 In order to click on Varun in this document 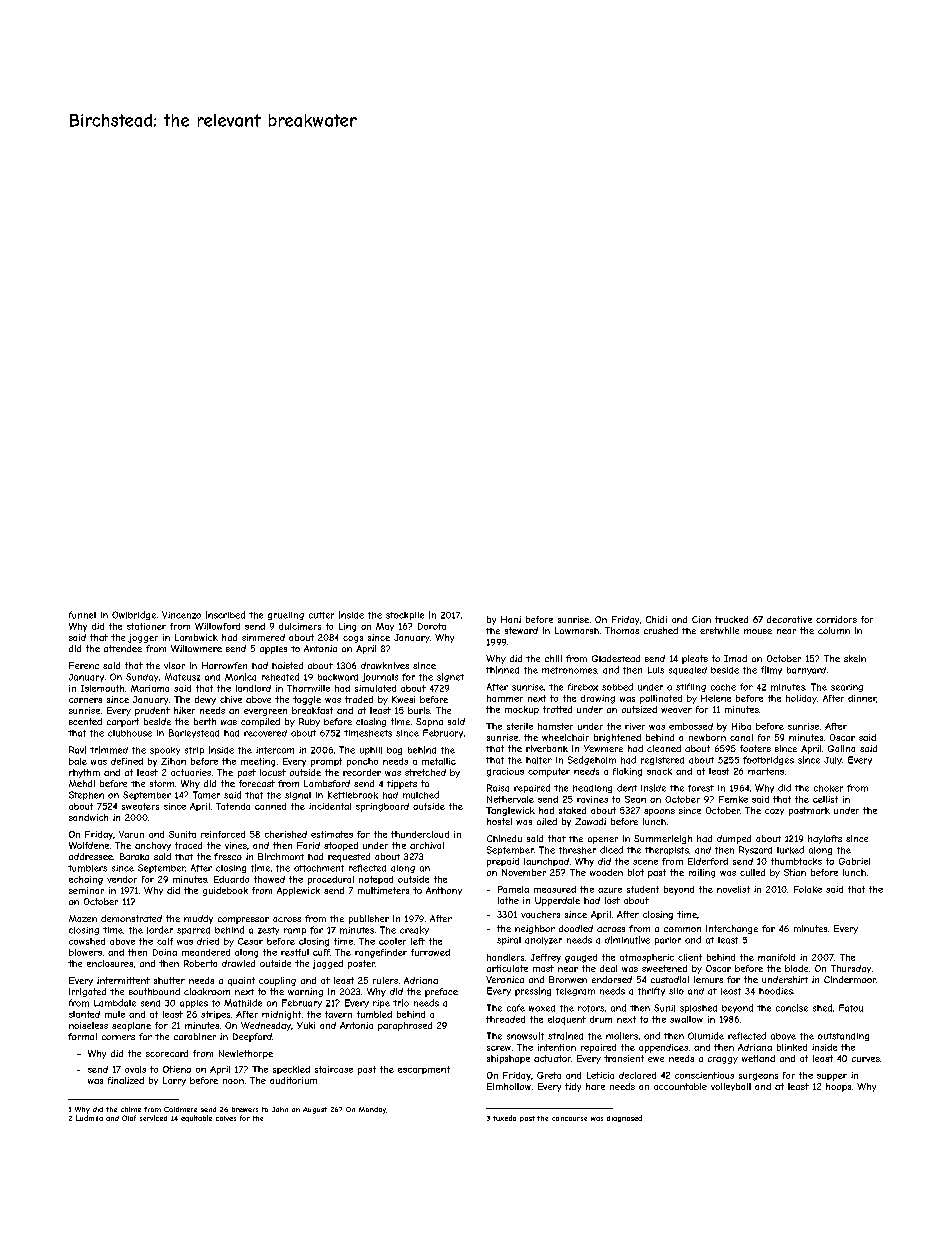, I will do `click(131, 834)`.
